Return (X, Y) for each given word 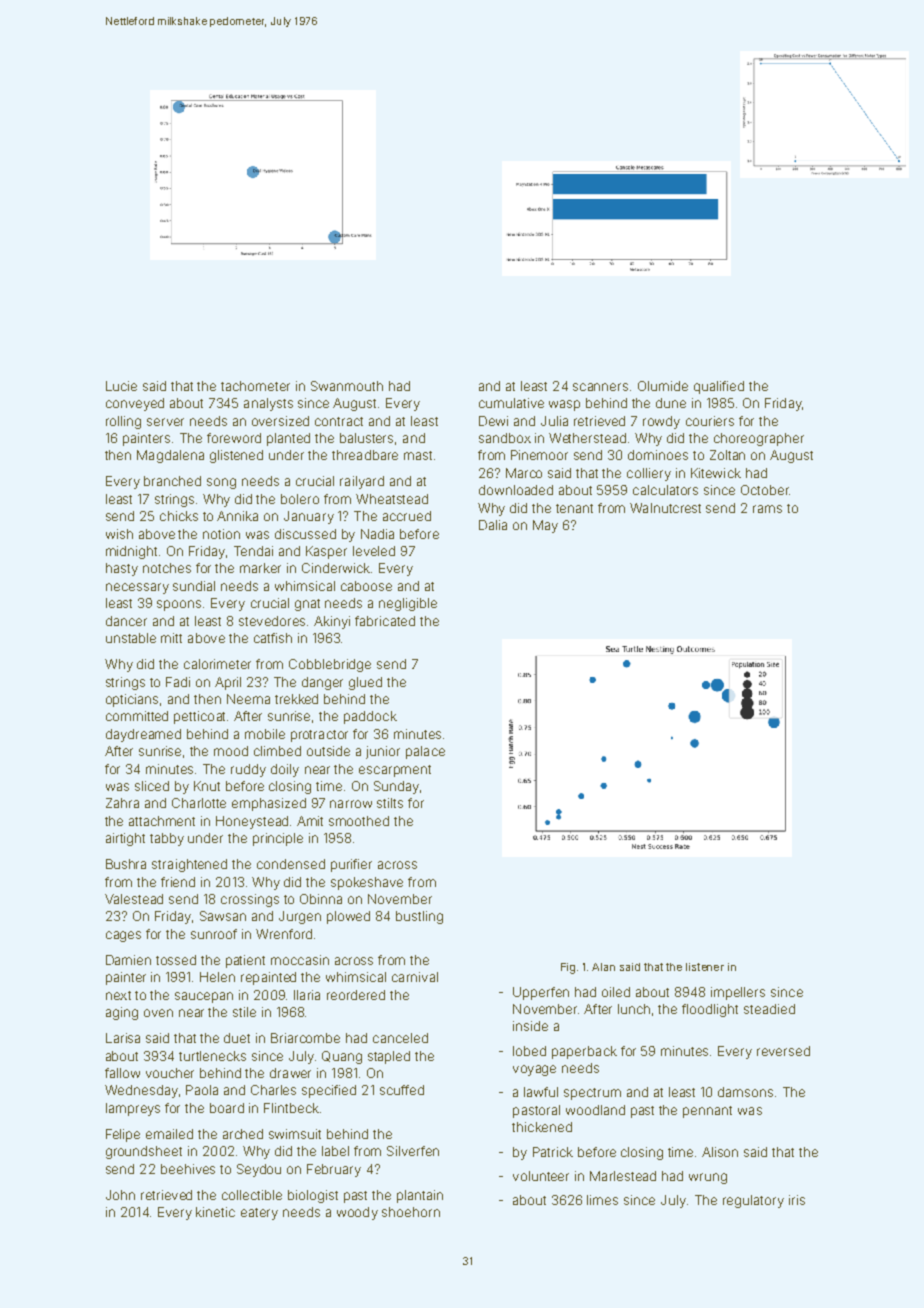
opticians (132, 700)
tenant (574, 508)
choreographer (759, 439)
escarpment (395, 771)
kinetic (215, 1212)
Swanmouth (347, 386)
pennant (707, 1112)
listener (705, 967)
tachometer (255, 386)
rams (767, 509)
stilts (390, 803)
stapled (389, 1057)
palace (425, 752)
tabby (167, 839)
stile (244, 1012)
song (221, 483)
